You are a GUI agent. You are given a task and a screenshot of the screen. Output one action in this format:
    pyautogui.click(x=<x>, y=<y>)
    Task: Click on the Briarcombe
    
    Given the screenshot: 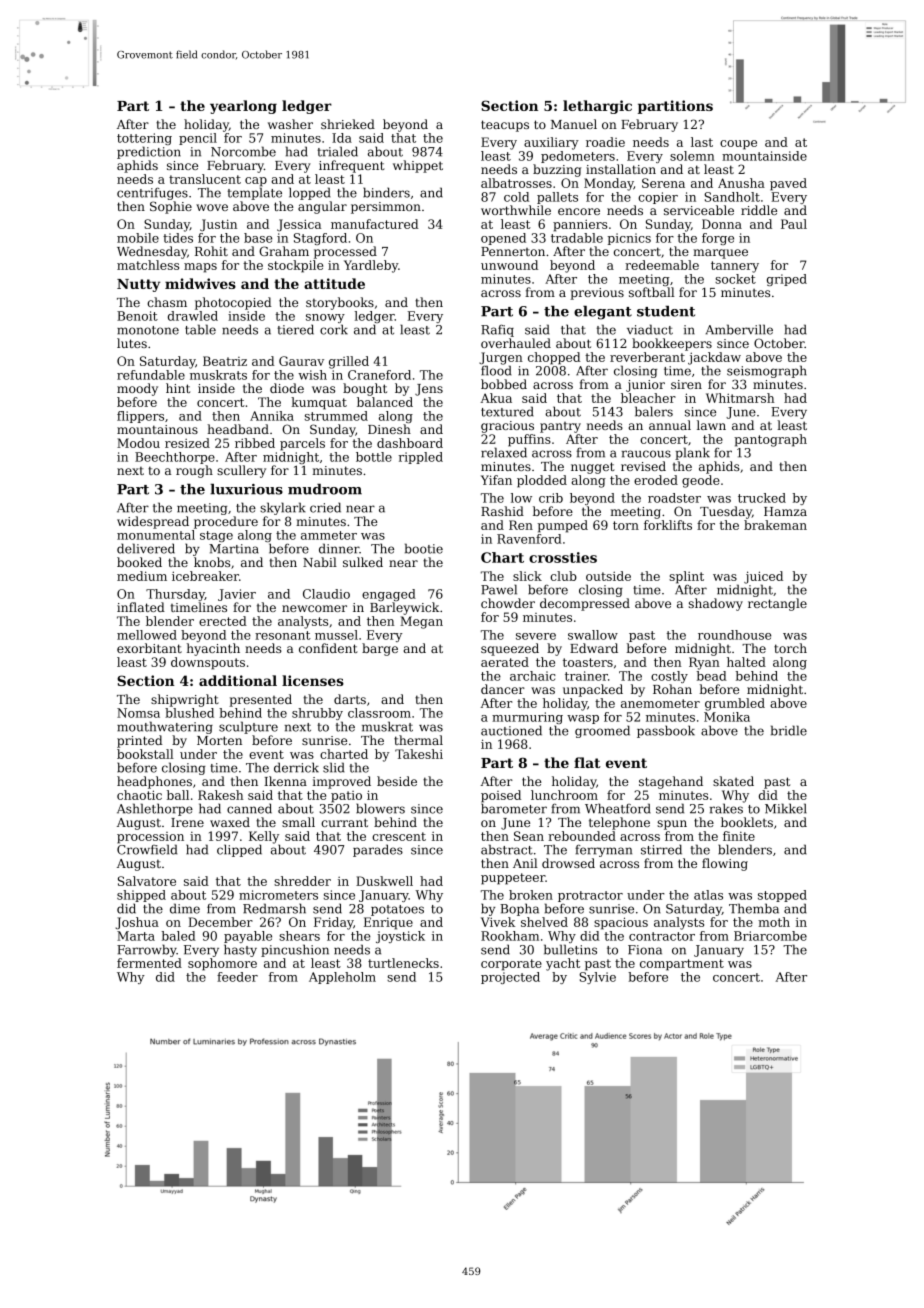 What is the action you would take?
    pyautogui.click(x=770, y=936)
